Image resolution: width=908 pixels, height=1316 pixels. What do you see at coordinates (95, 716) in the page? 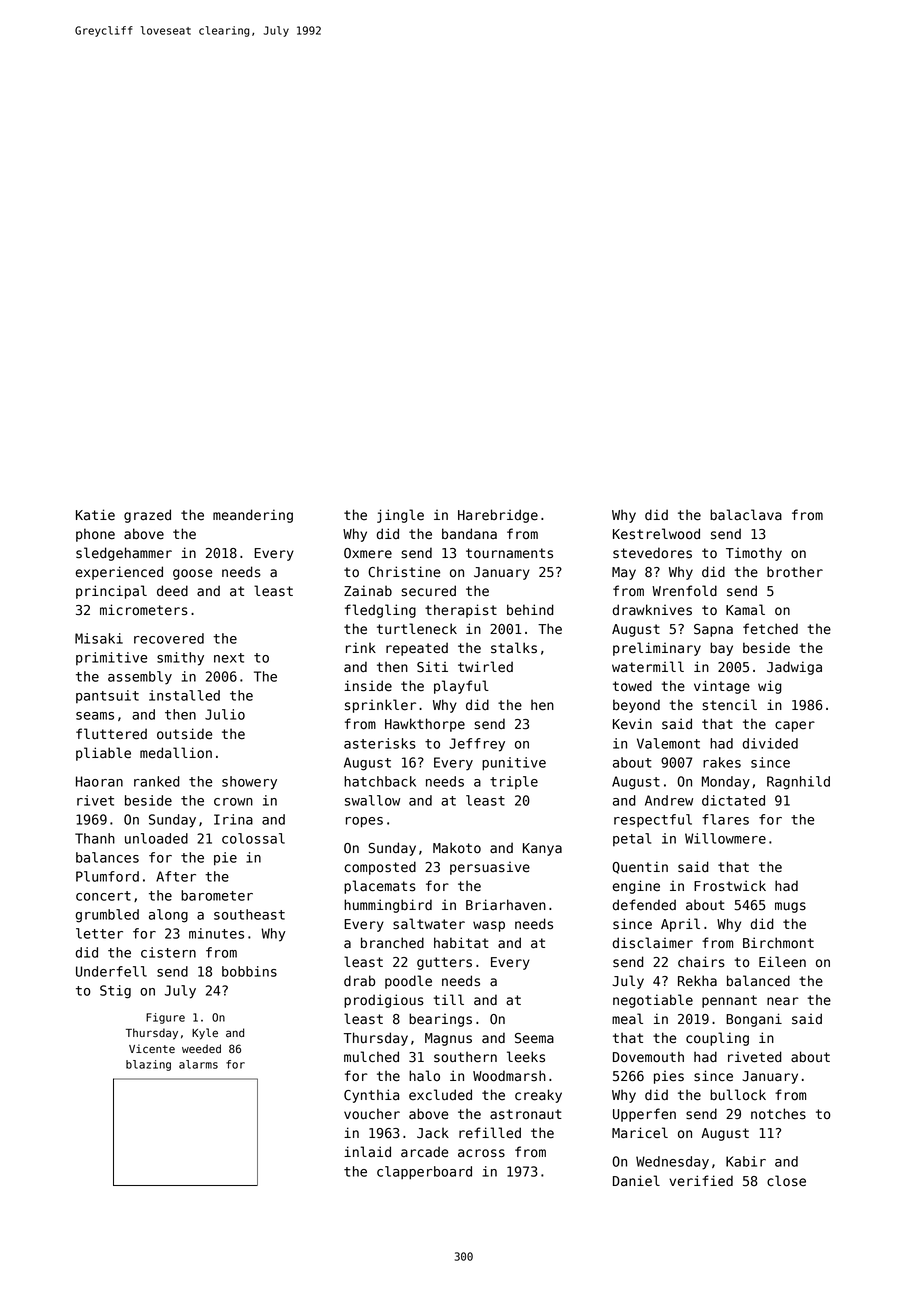
I see `seams` at bounding box center [95, 716].
